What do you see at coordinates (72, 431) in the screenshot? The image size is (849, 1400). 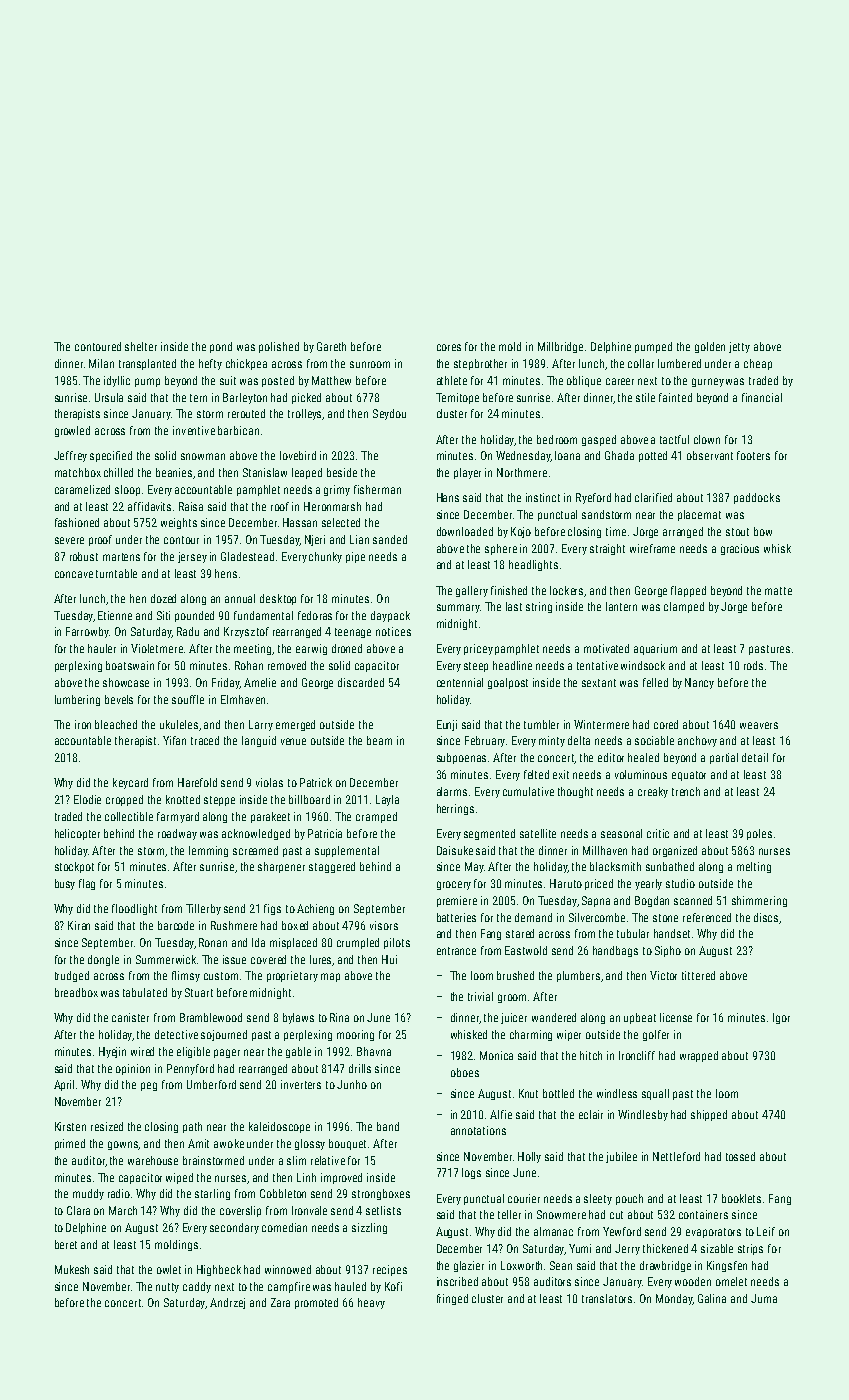 I see `growled` at bounding box center [72, 431].
